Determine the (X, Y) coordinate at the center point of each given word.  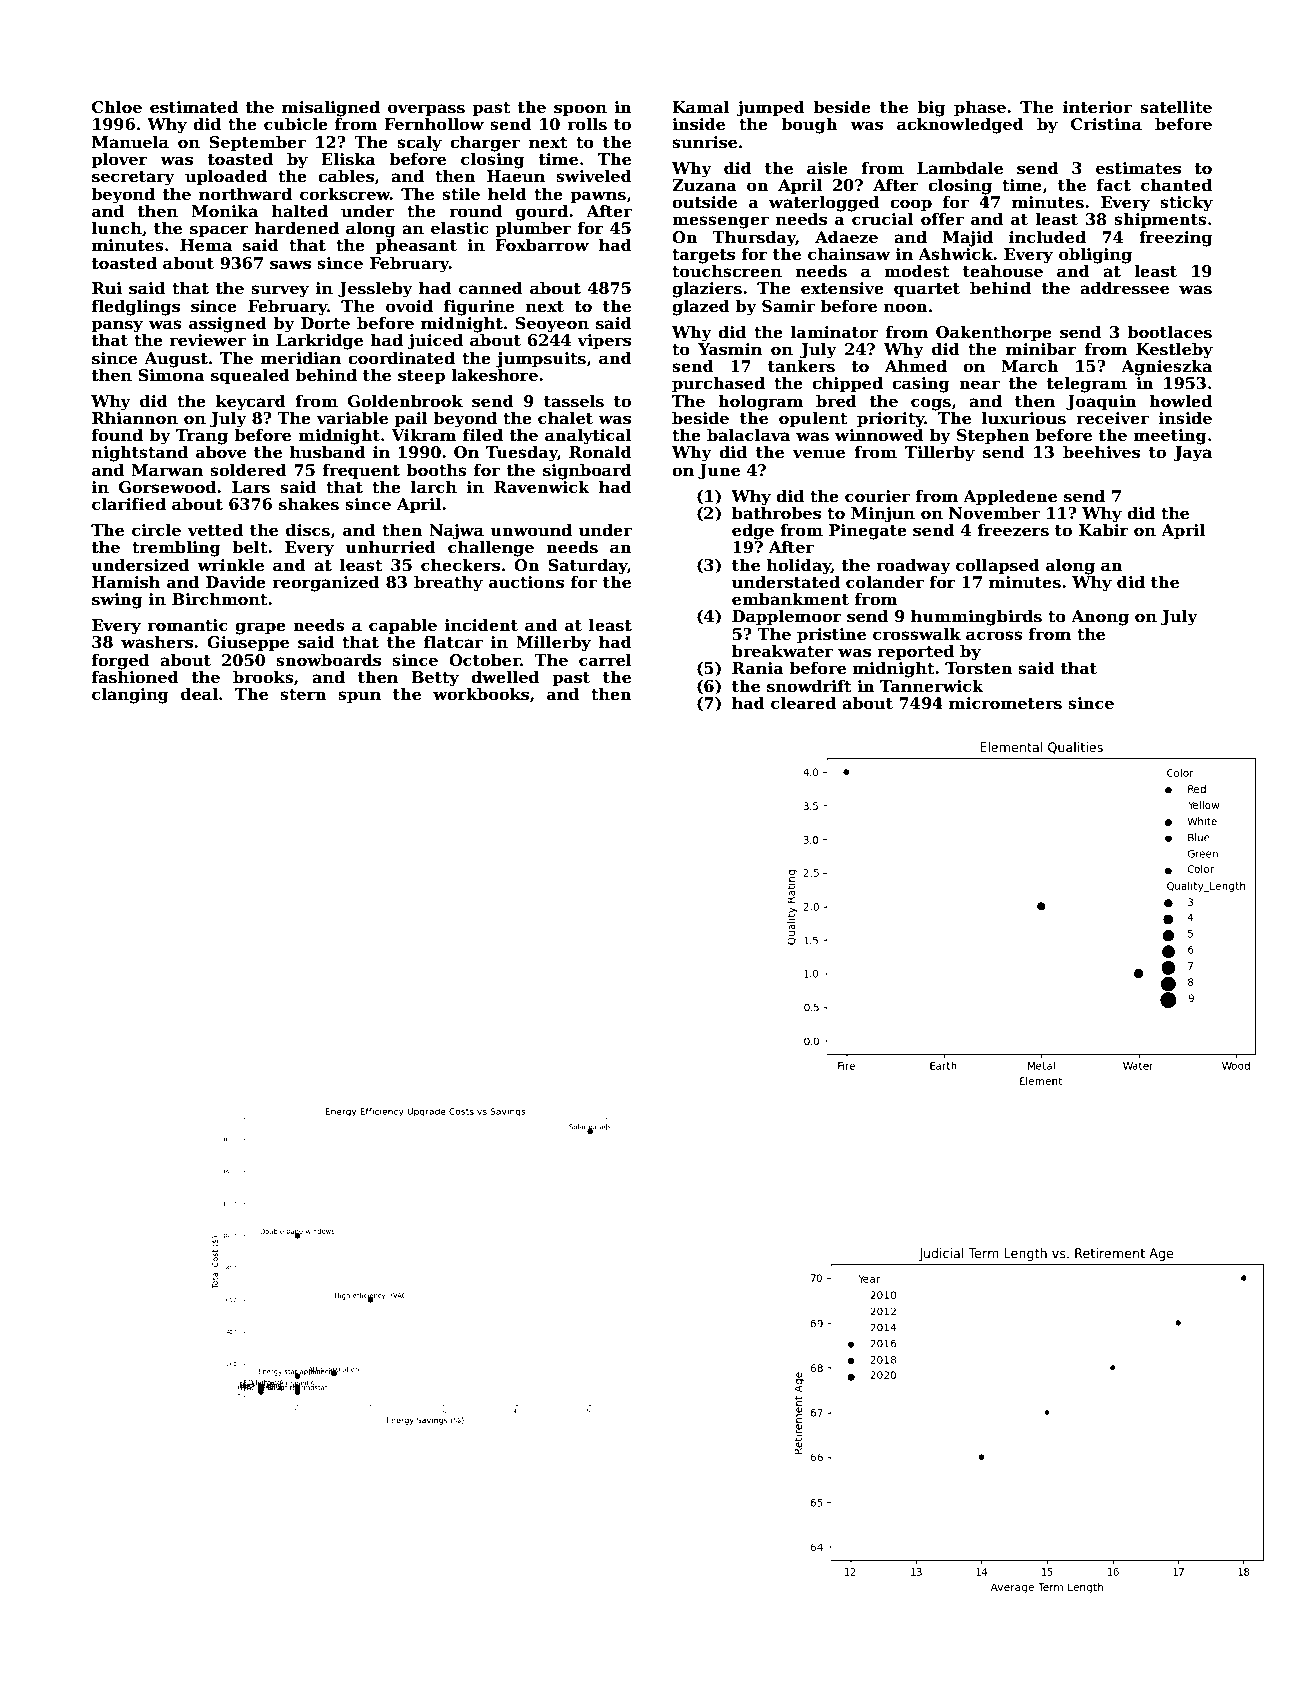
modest (917, 271)
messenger (720, 222)
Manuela (130, 142)
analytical (588, 437)
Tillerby (940, 454)
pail (411, 419)
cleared (803, 703)
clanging (130, 695)
